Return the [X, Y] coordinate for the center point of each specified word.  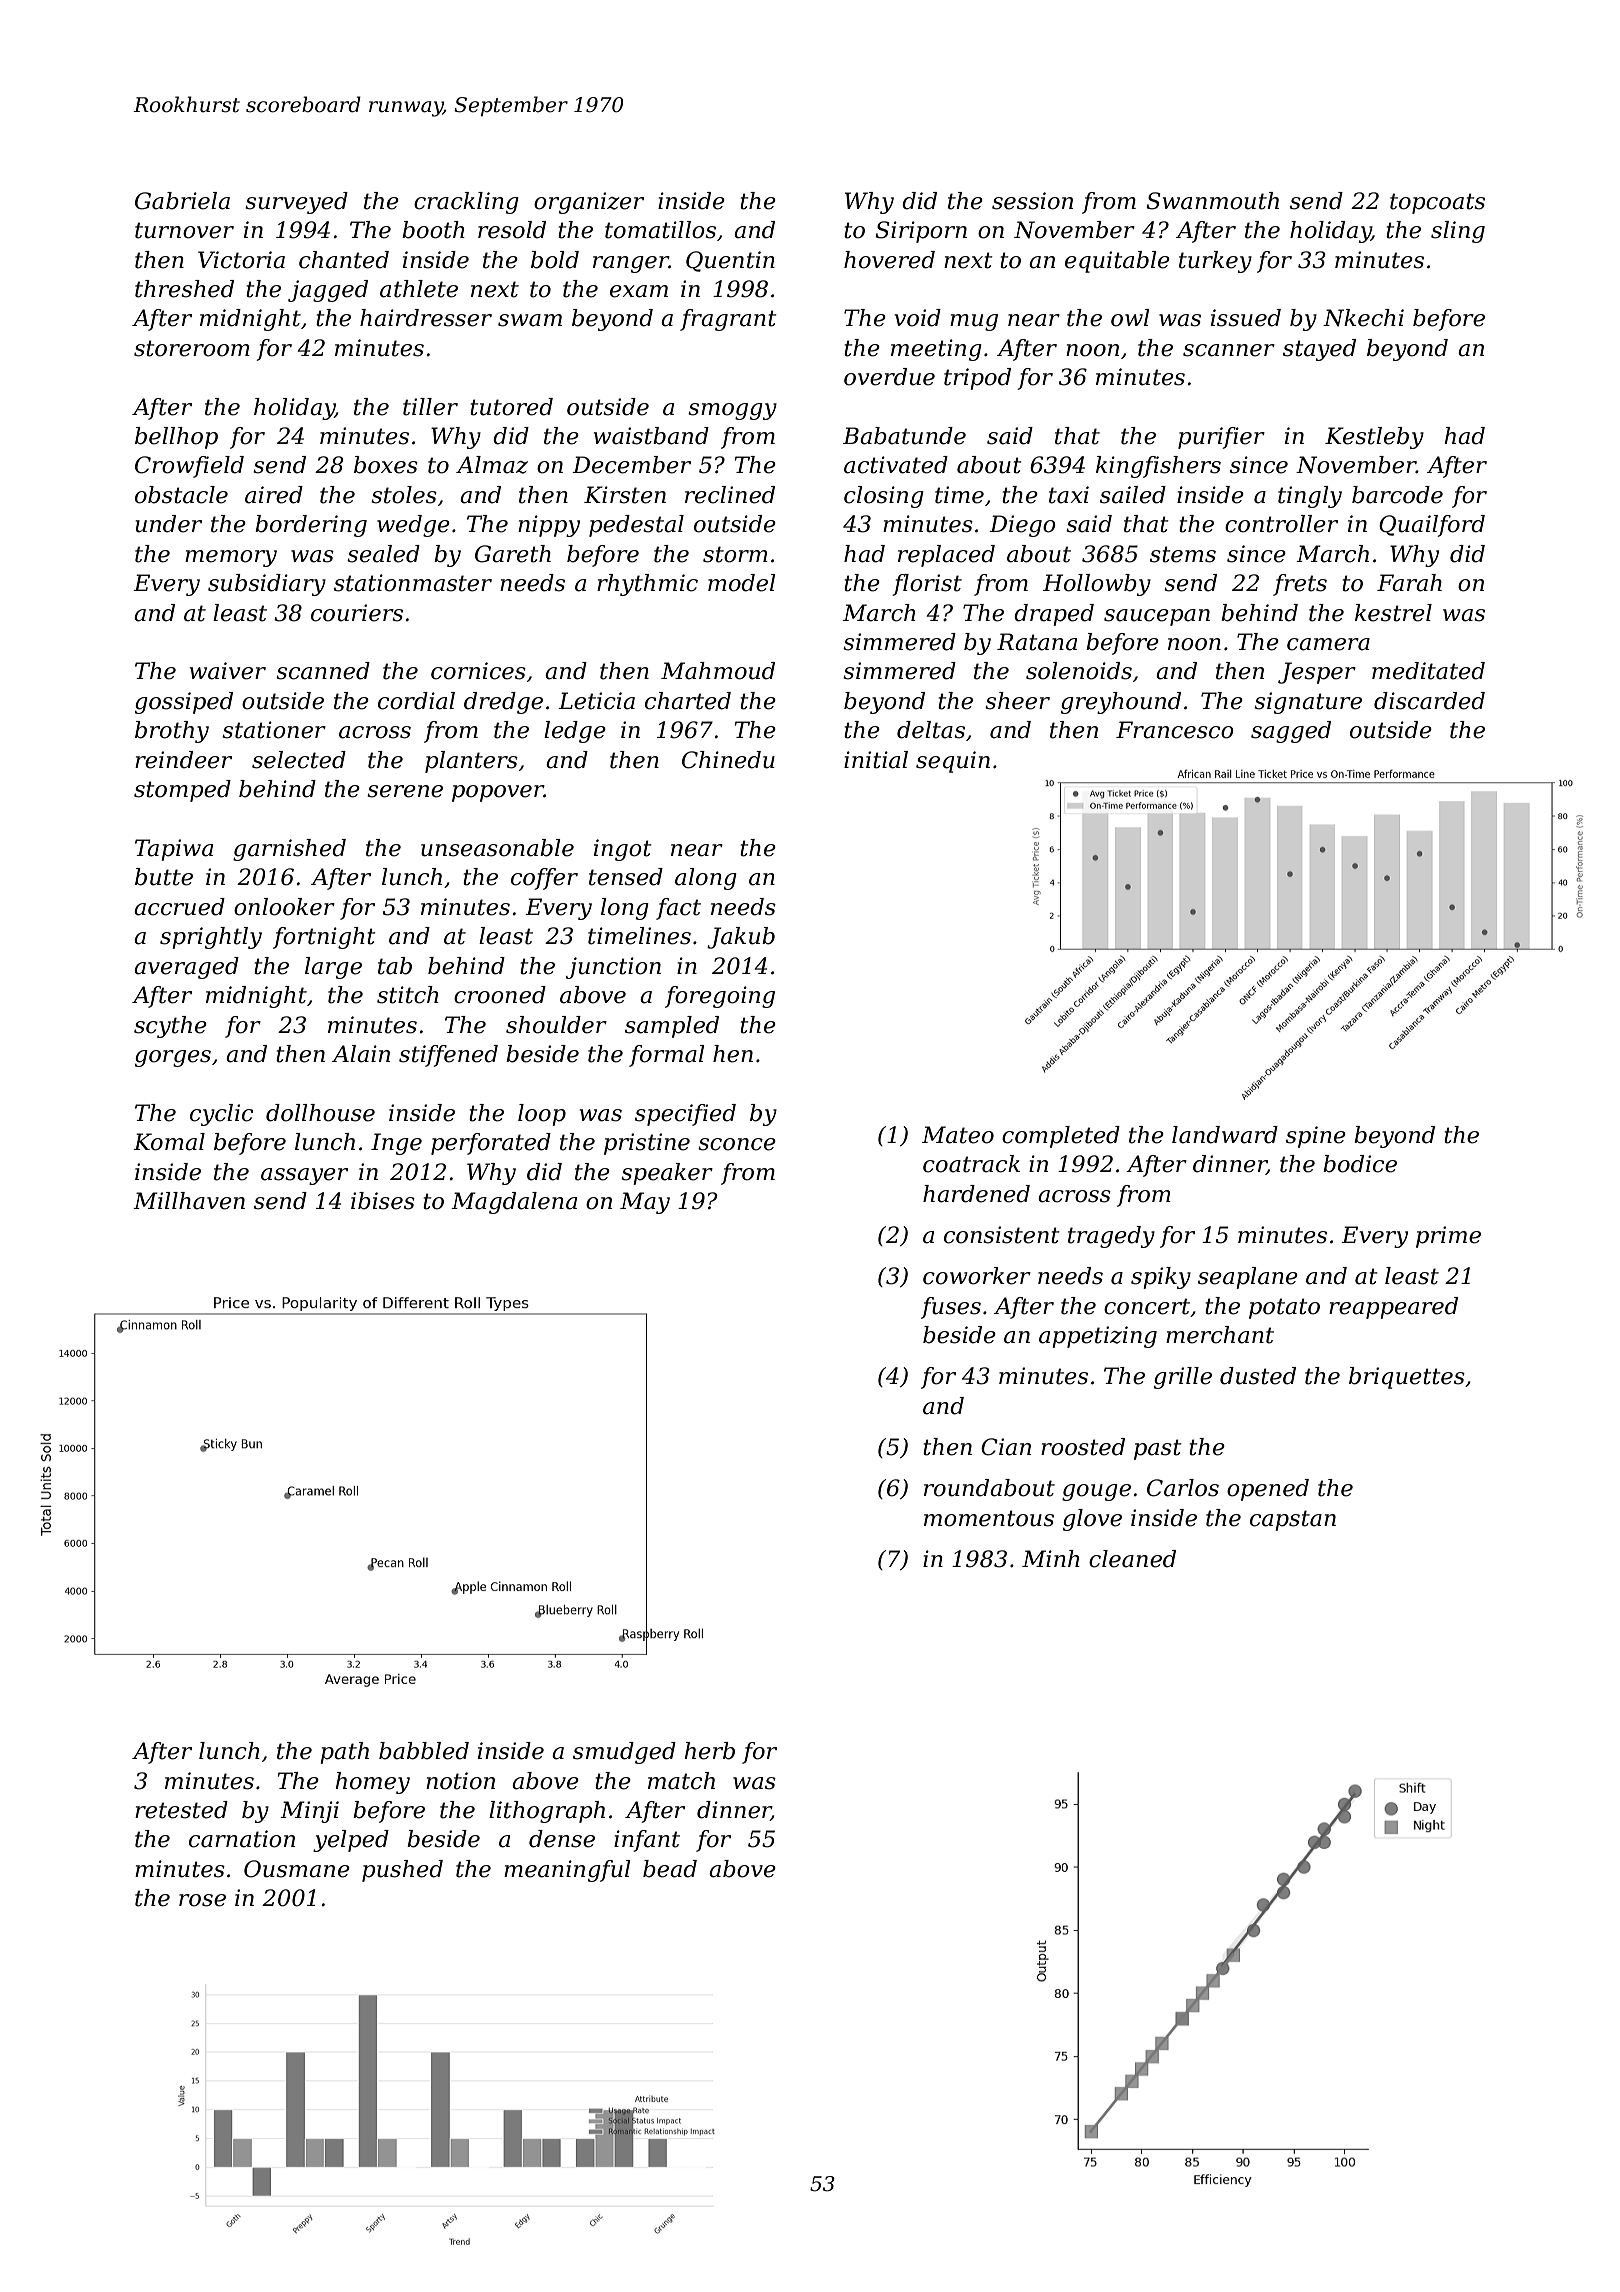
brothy [172, 732]
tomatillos [660, 230]
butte [164, 877]
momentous [989, 1518]
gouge [1096, 1492]
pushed [402, 1871]
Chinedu [728, 760]
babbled [424, 1751]
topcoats [1437, 203]
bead [670, 1869]
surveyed [296, 203]
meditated [1428, 671]
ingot [623, 850]
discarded [1429, 701]
